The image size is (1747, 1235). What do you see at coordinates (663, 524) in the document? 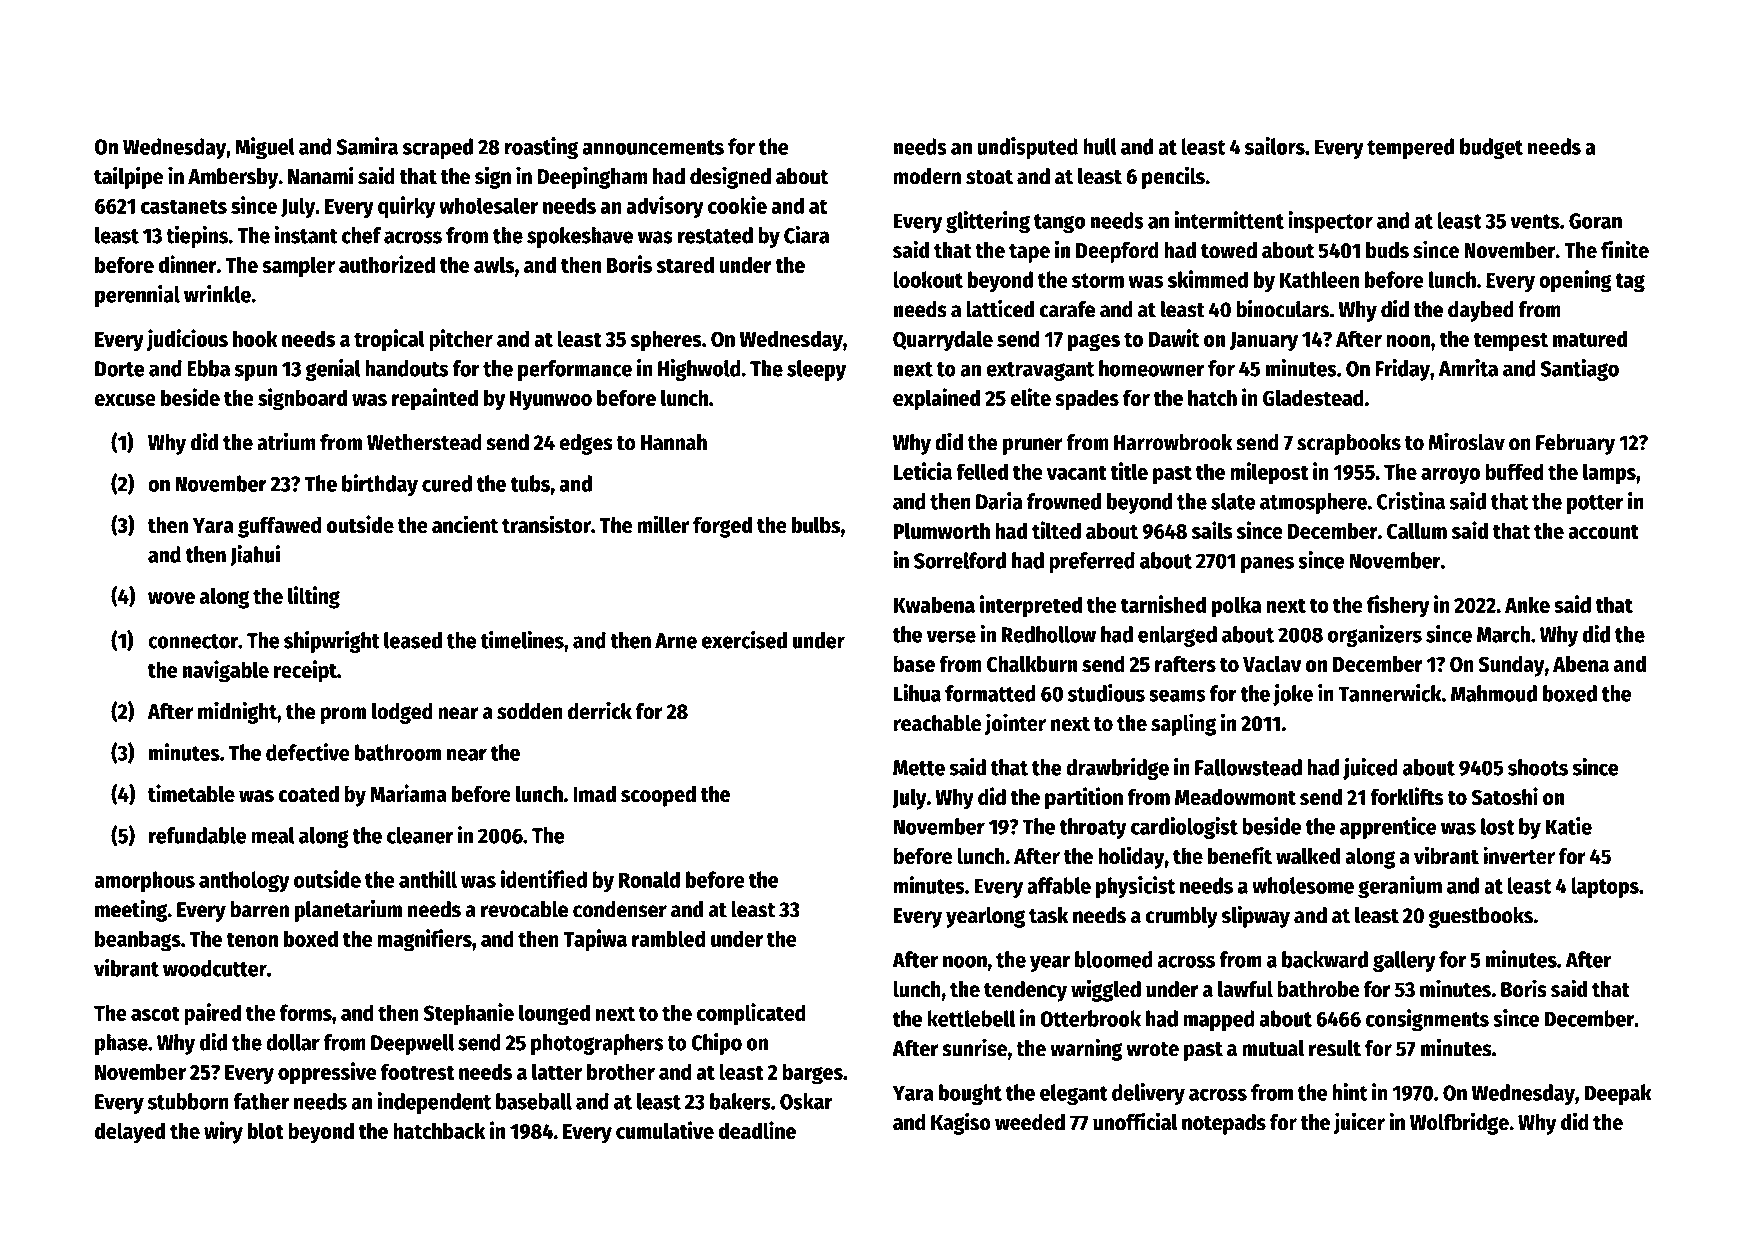
I see `miller` at bounding box center [663, 524].
